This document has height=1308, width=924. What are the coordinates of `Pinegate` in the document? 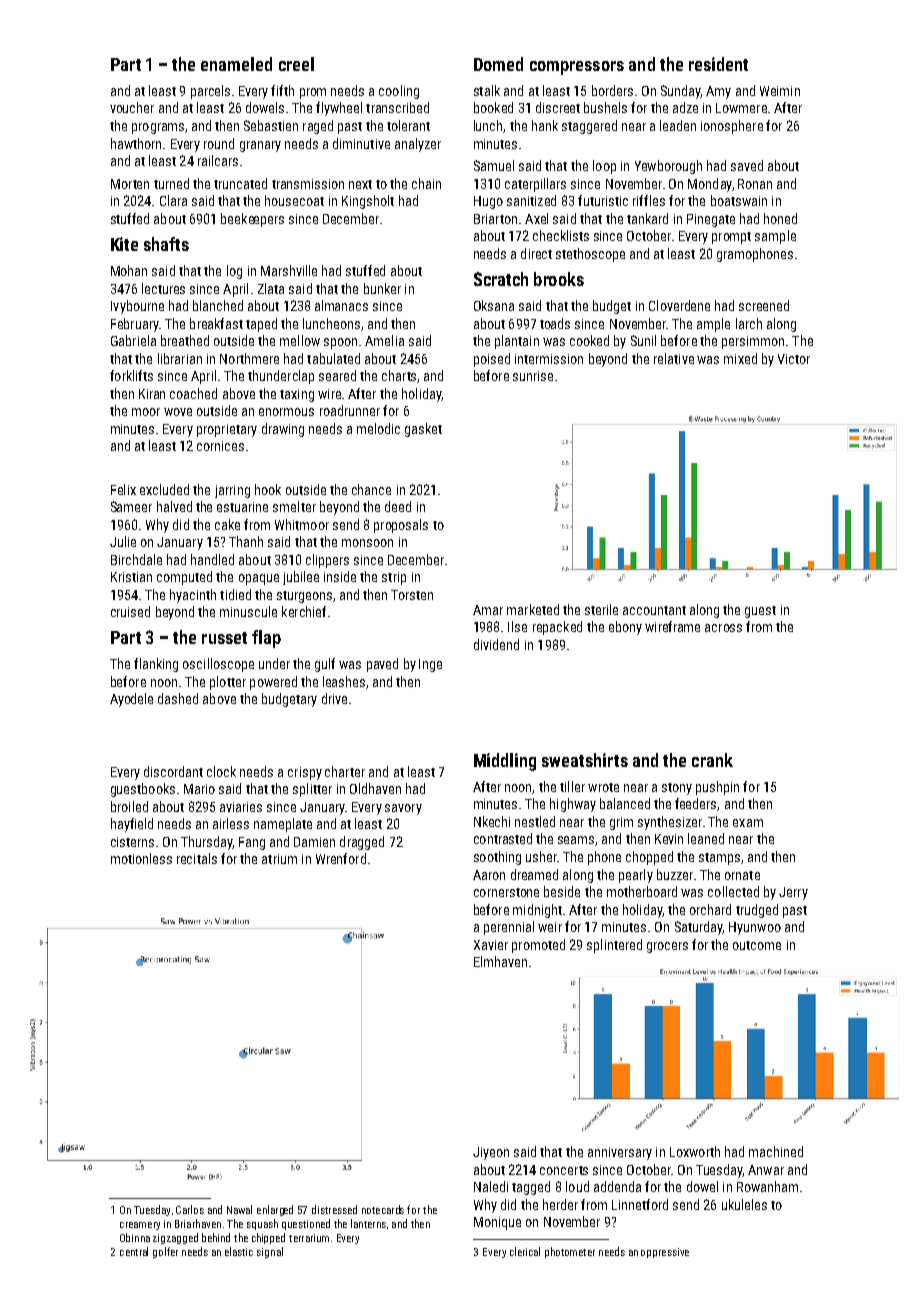 It's located at (711, 220).
